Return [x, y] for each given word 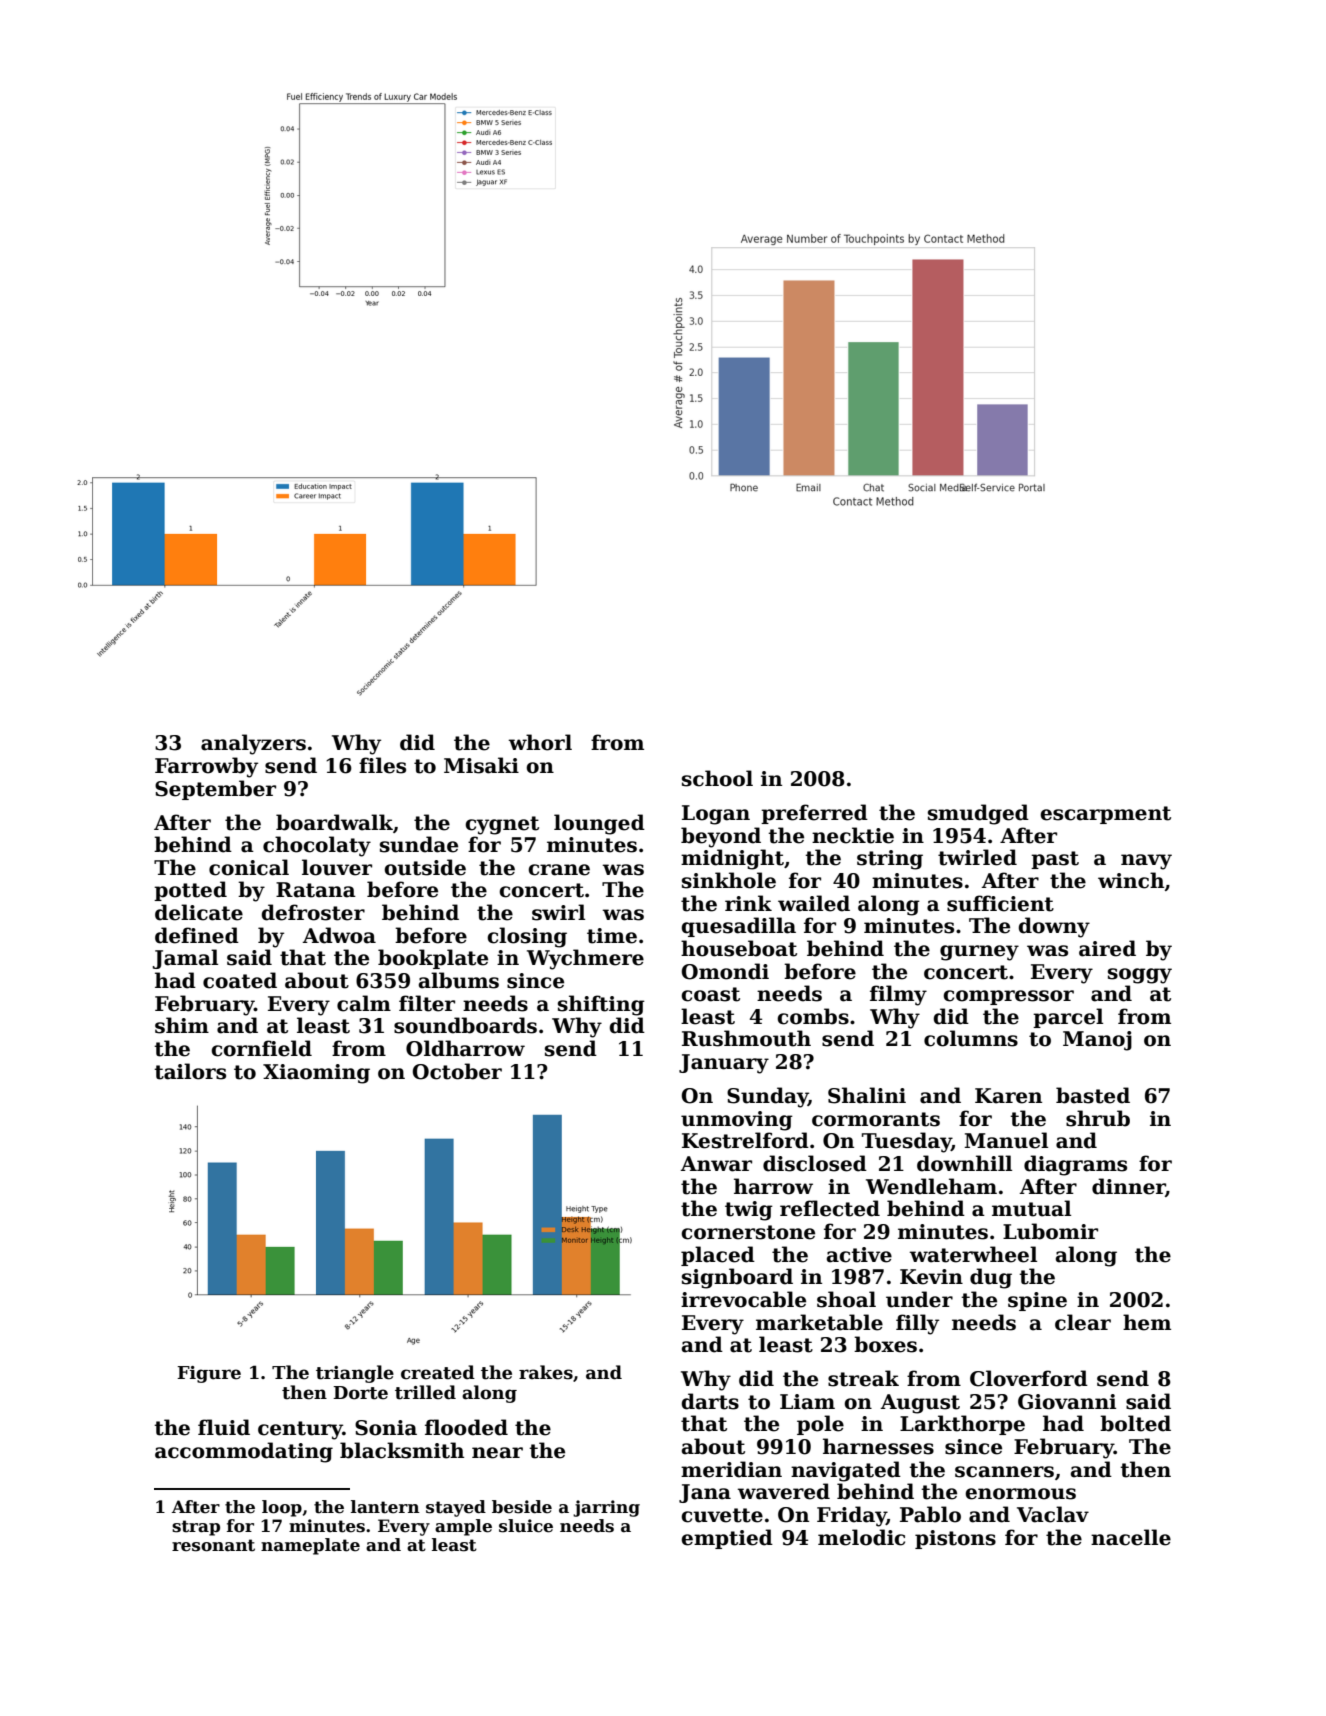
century [300, 1430]
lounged [599, 824]
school [717, 778]
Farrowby [206, 767]
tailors [190, 1071]
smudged [978, 814]
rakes [546, 1372]
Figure [209, 1374]
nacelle [1131, 1537]
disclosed [815, 1163]
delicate [199, 912]
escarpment [1105, 815]
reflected [830, 1208]
